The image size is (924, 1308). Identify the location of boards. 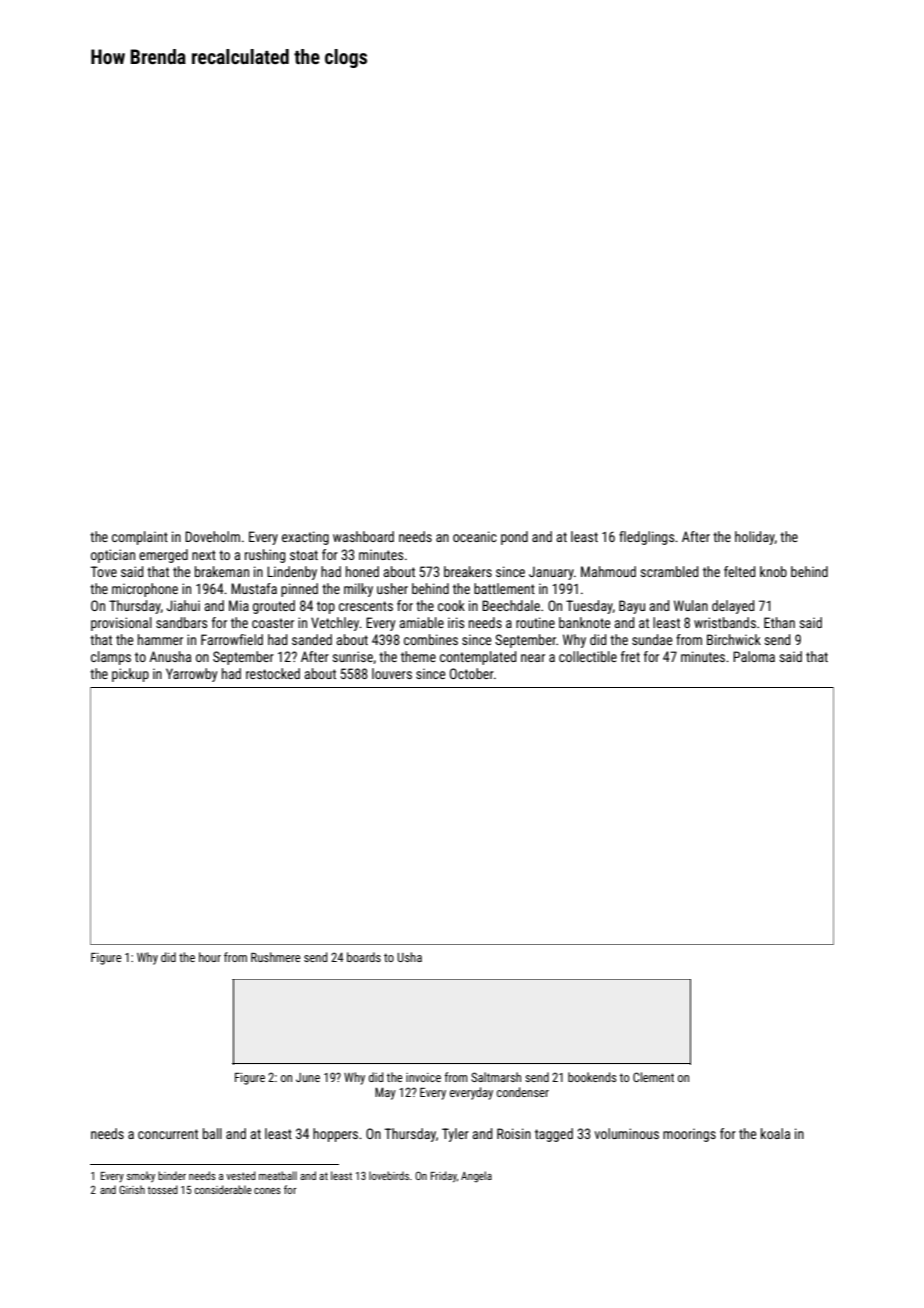
(364, 957).
